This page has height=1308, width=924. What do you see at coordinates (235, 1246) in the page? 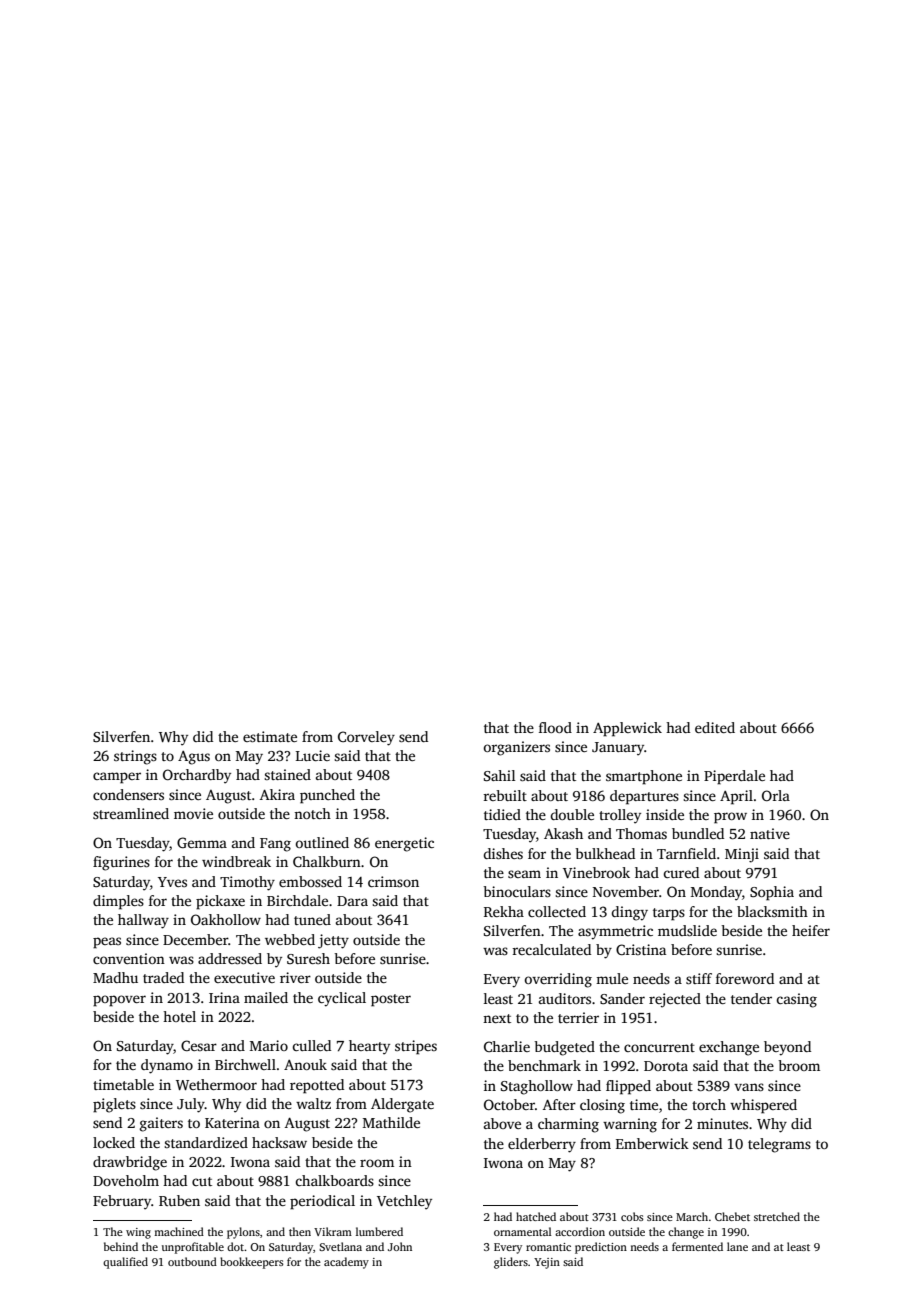
I see `dot` at bounding box center [235, 1246].
